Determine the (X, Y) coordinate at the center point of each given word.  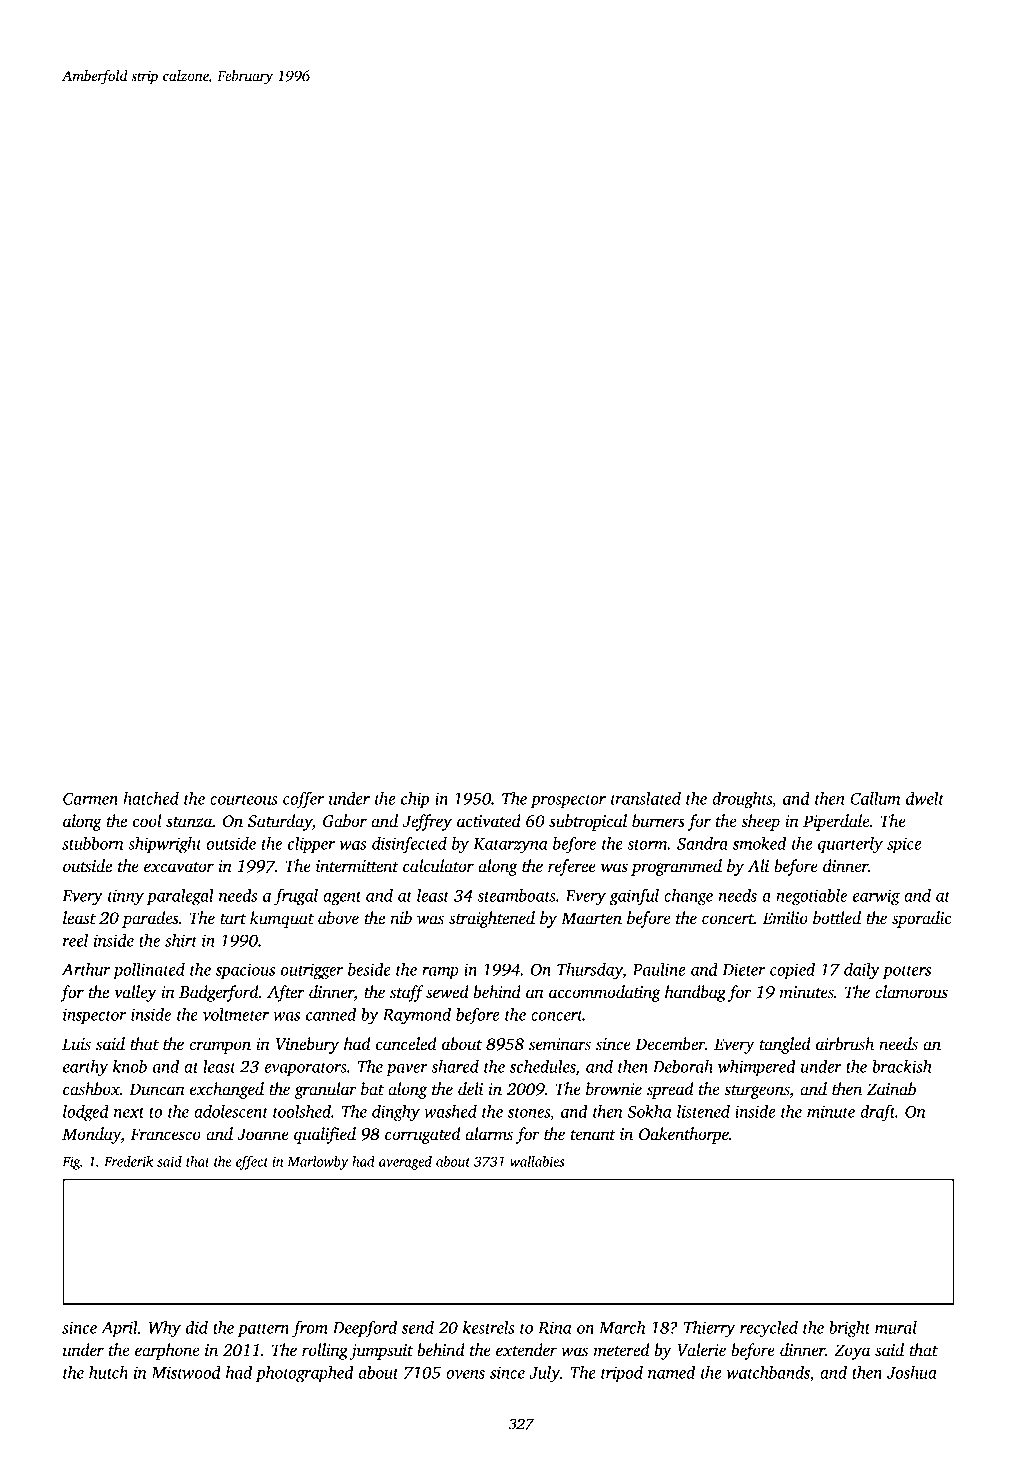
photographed (305, 1374)
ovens (465, 1374)
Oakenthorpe (684, 1135)
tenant (593, 1135)
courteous (244, 799)
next (129, 1112)
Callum (875, 798)
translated (646, 798)
